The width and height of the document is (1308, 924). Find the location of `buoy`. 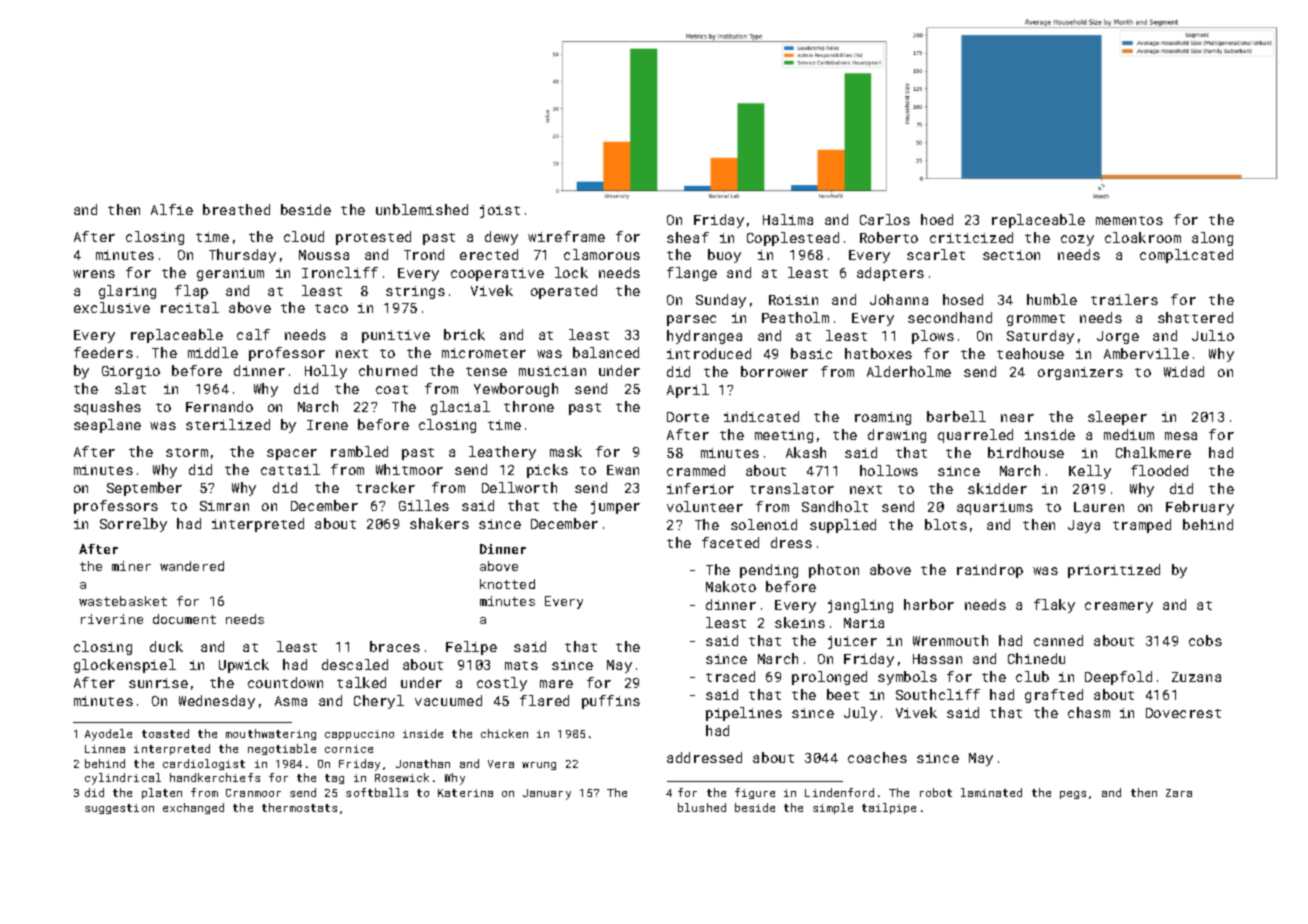

buoy is located at coordinates (724, 256).
